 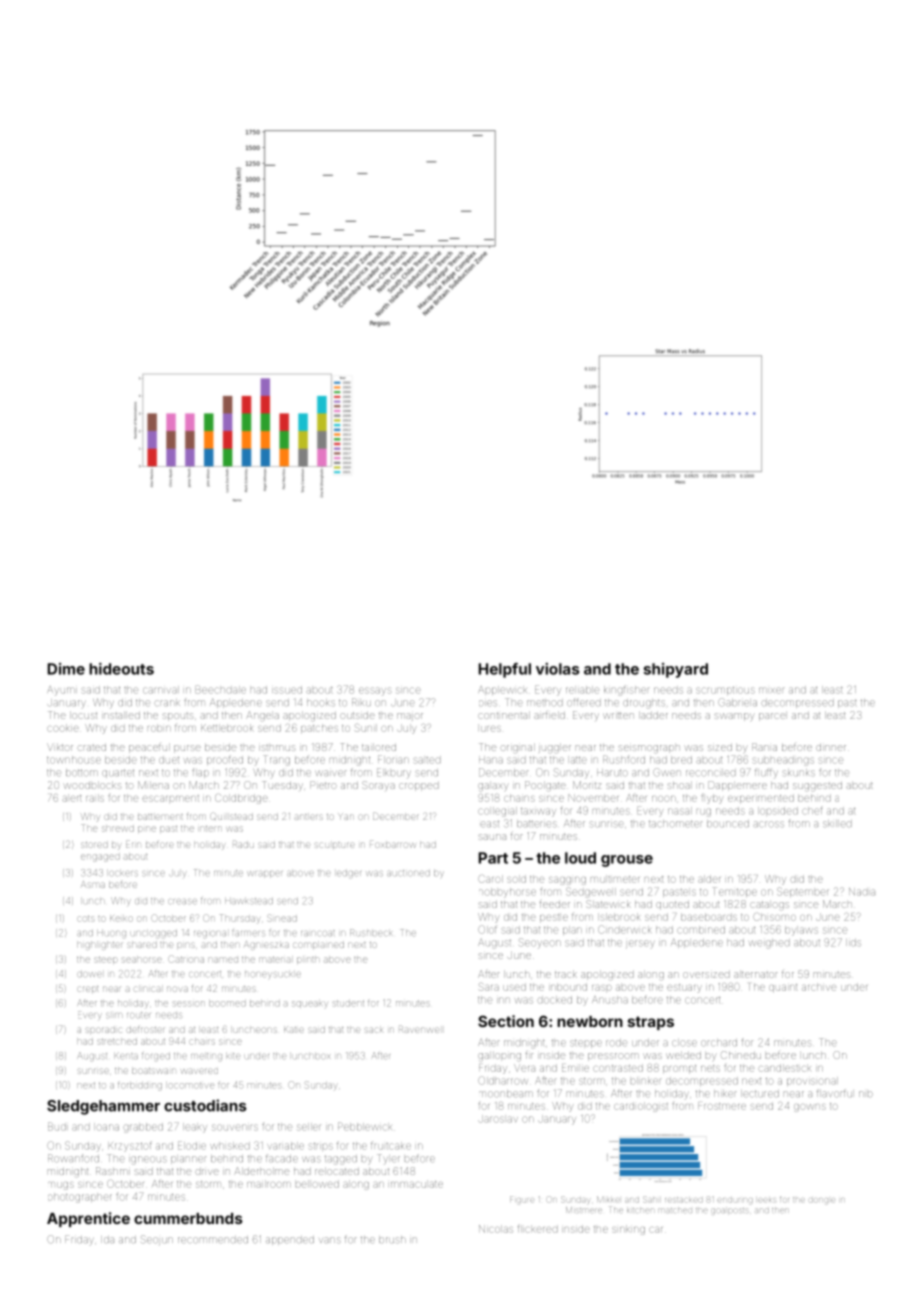 I want to click on Beechdale, so click(x=221, y=690).
